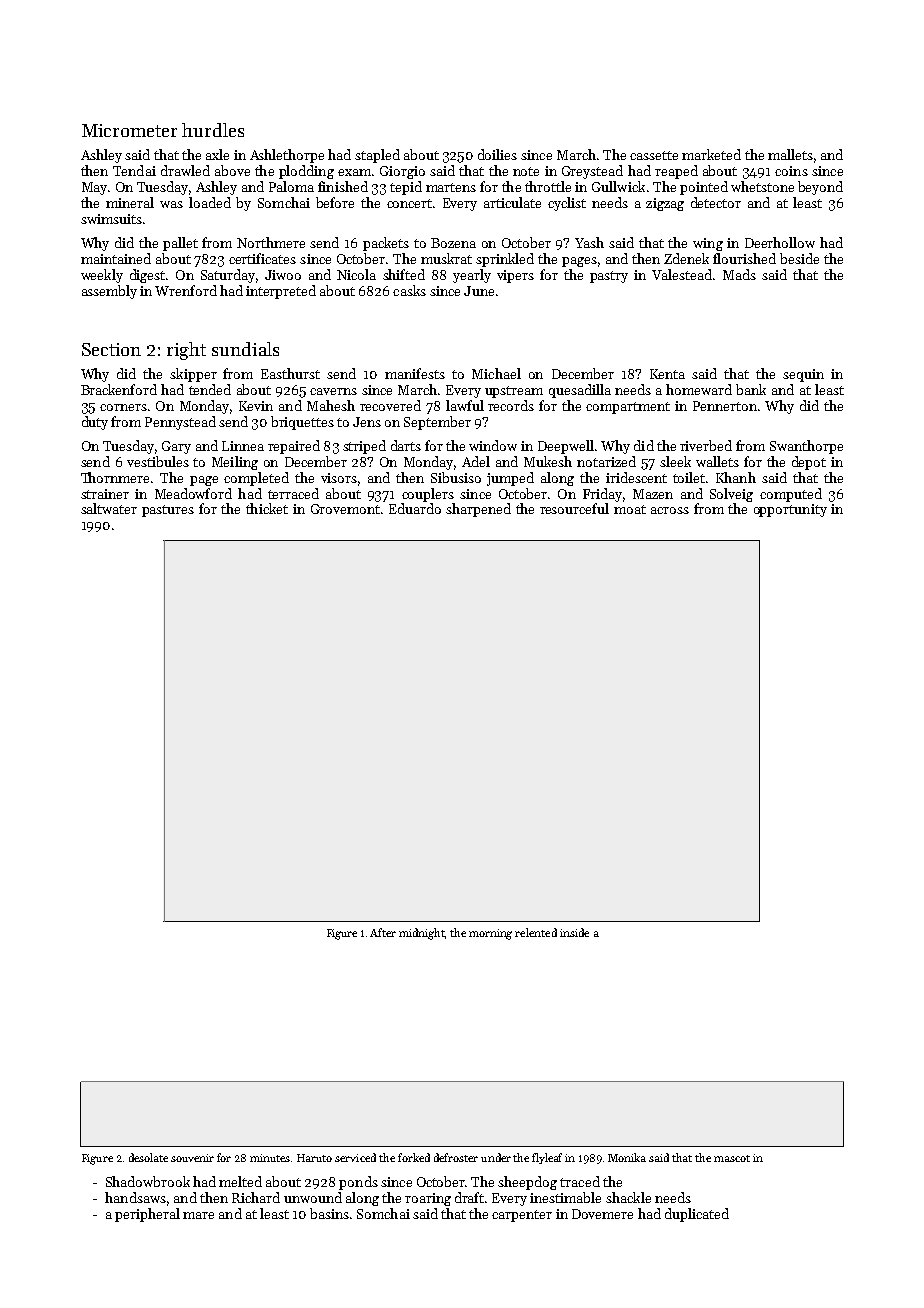 This screenshot has height=1308, width=924. I want to click on Micrometer, so click(129, 130).
